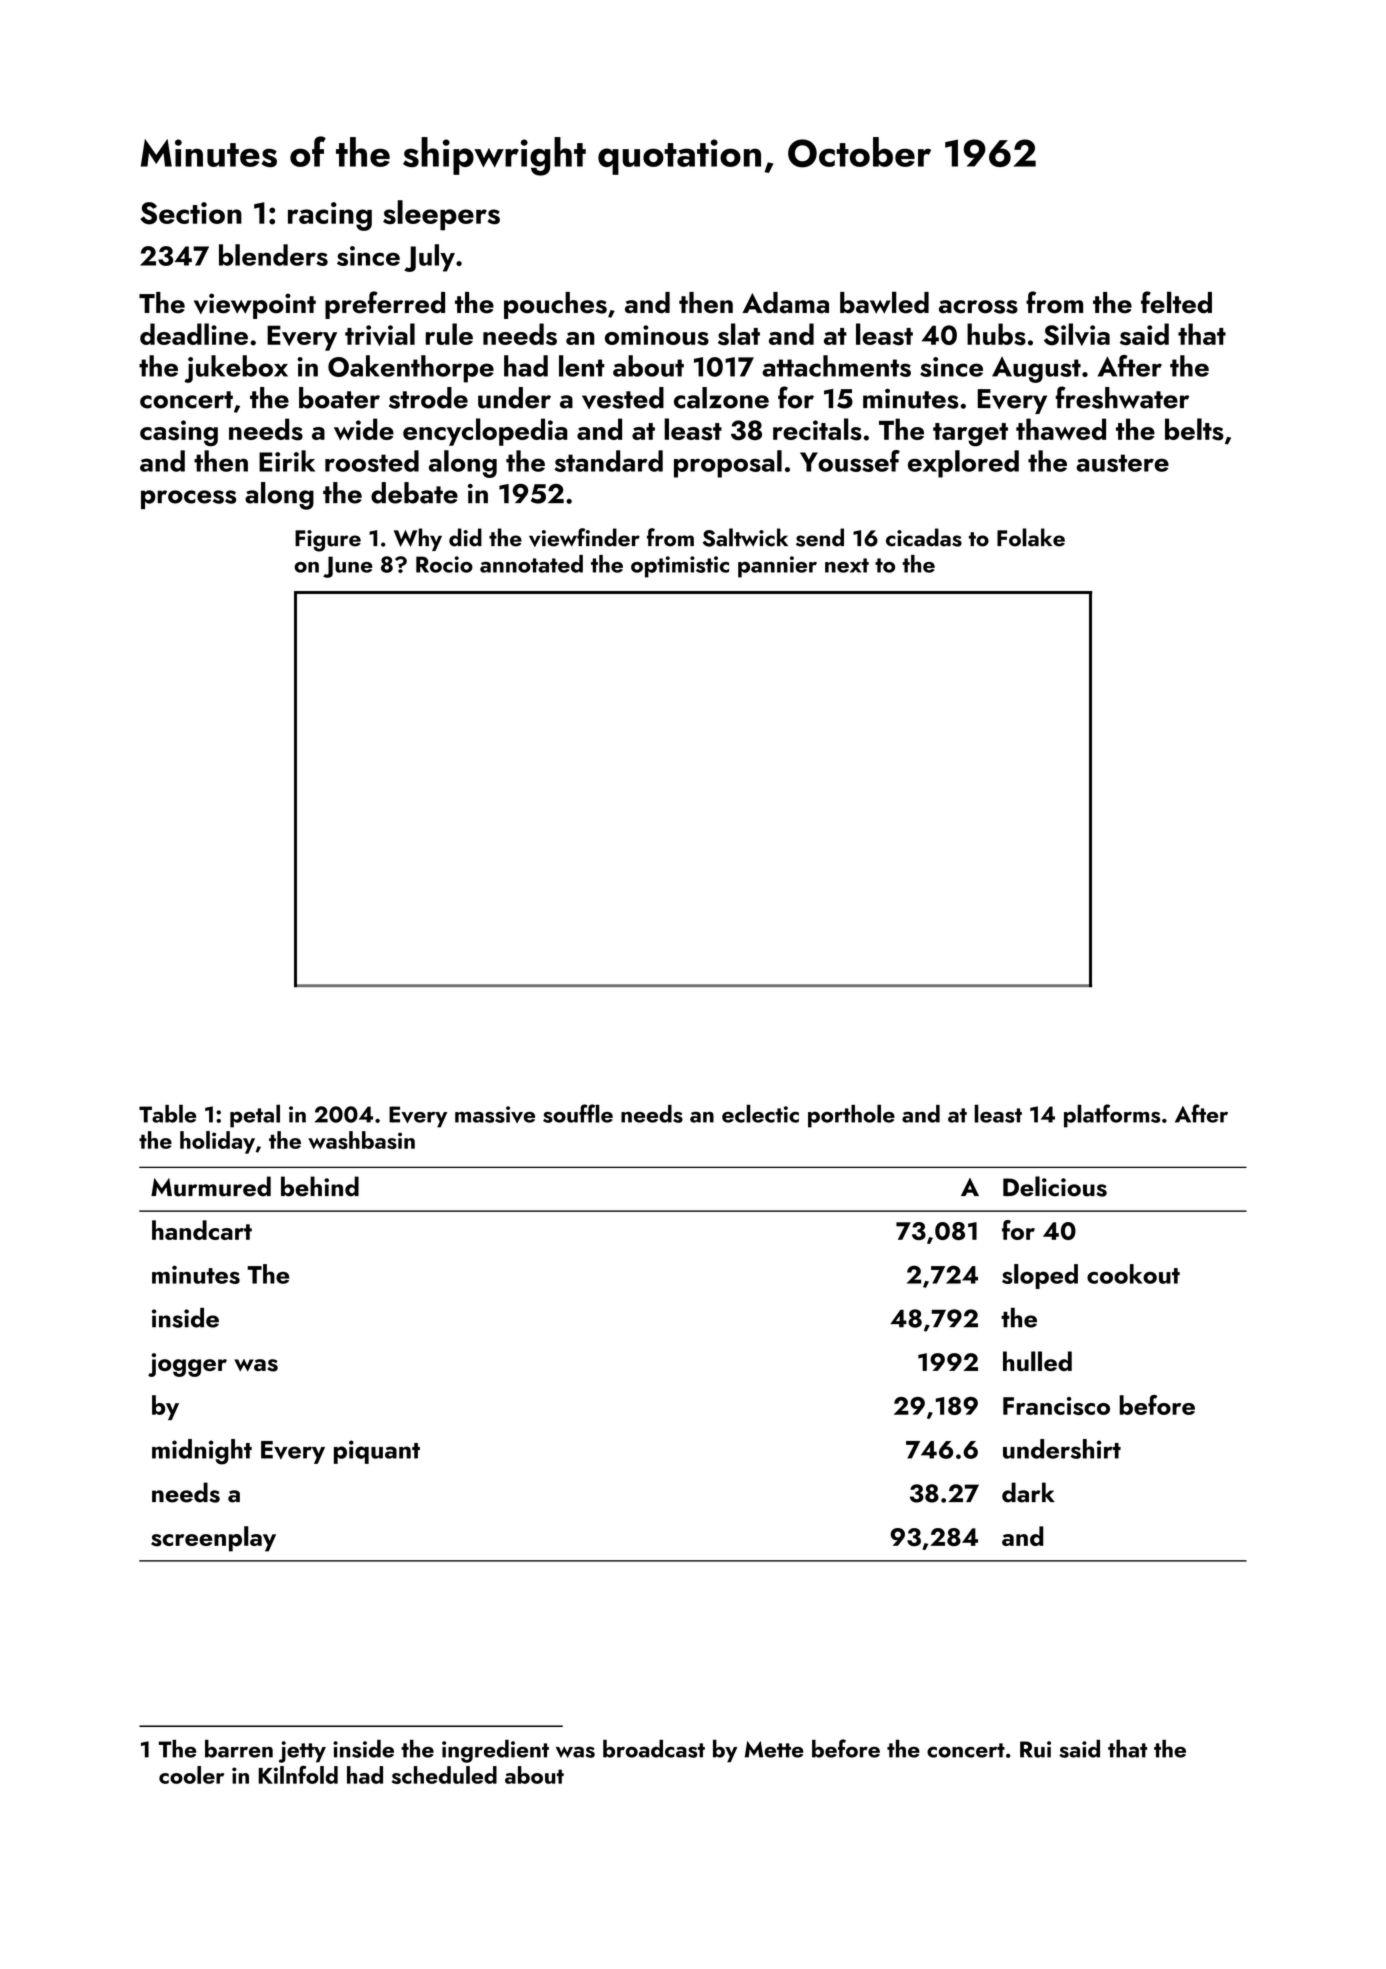  Describe the element at coordinates (330, 216) in the screenshot. I see `racing` at that location.
